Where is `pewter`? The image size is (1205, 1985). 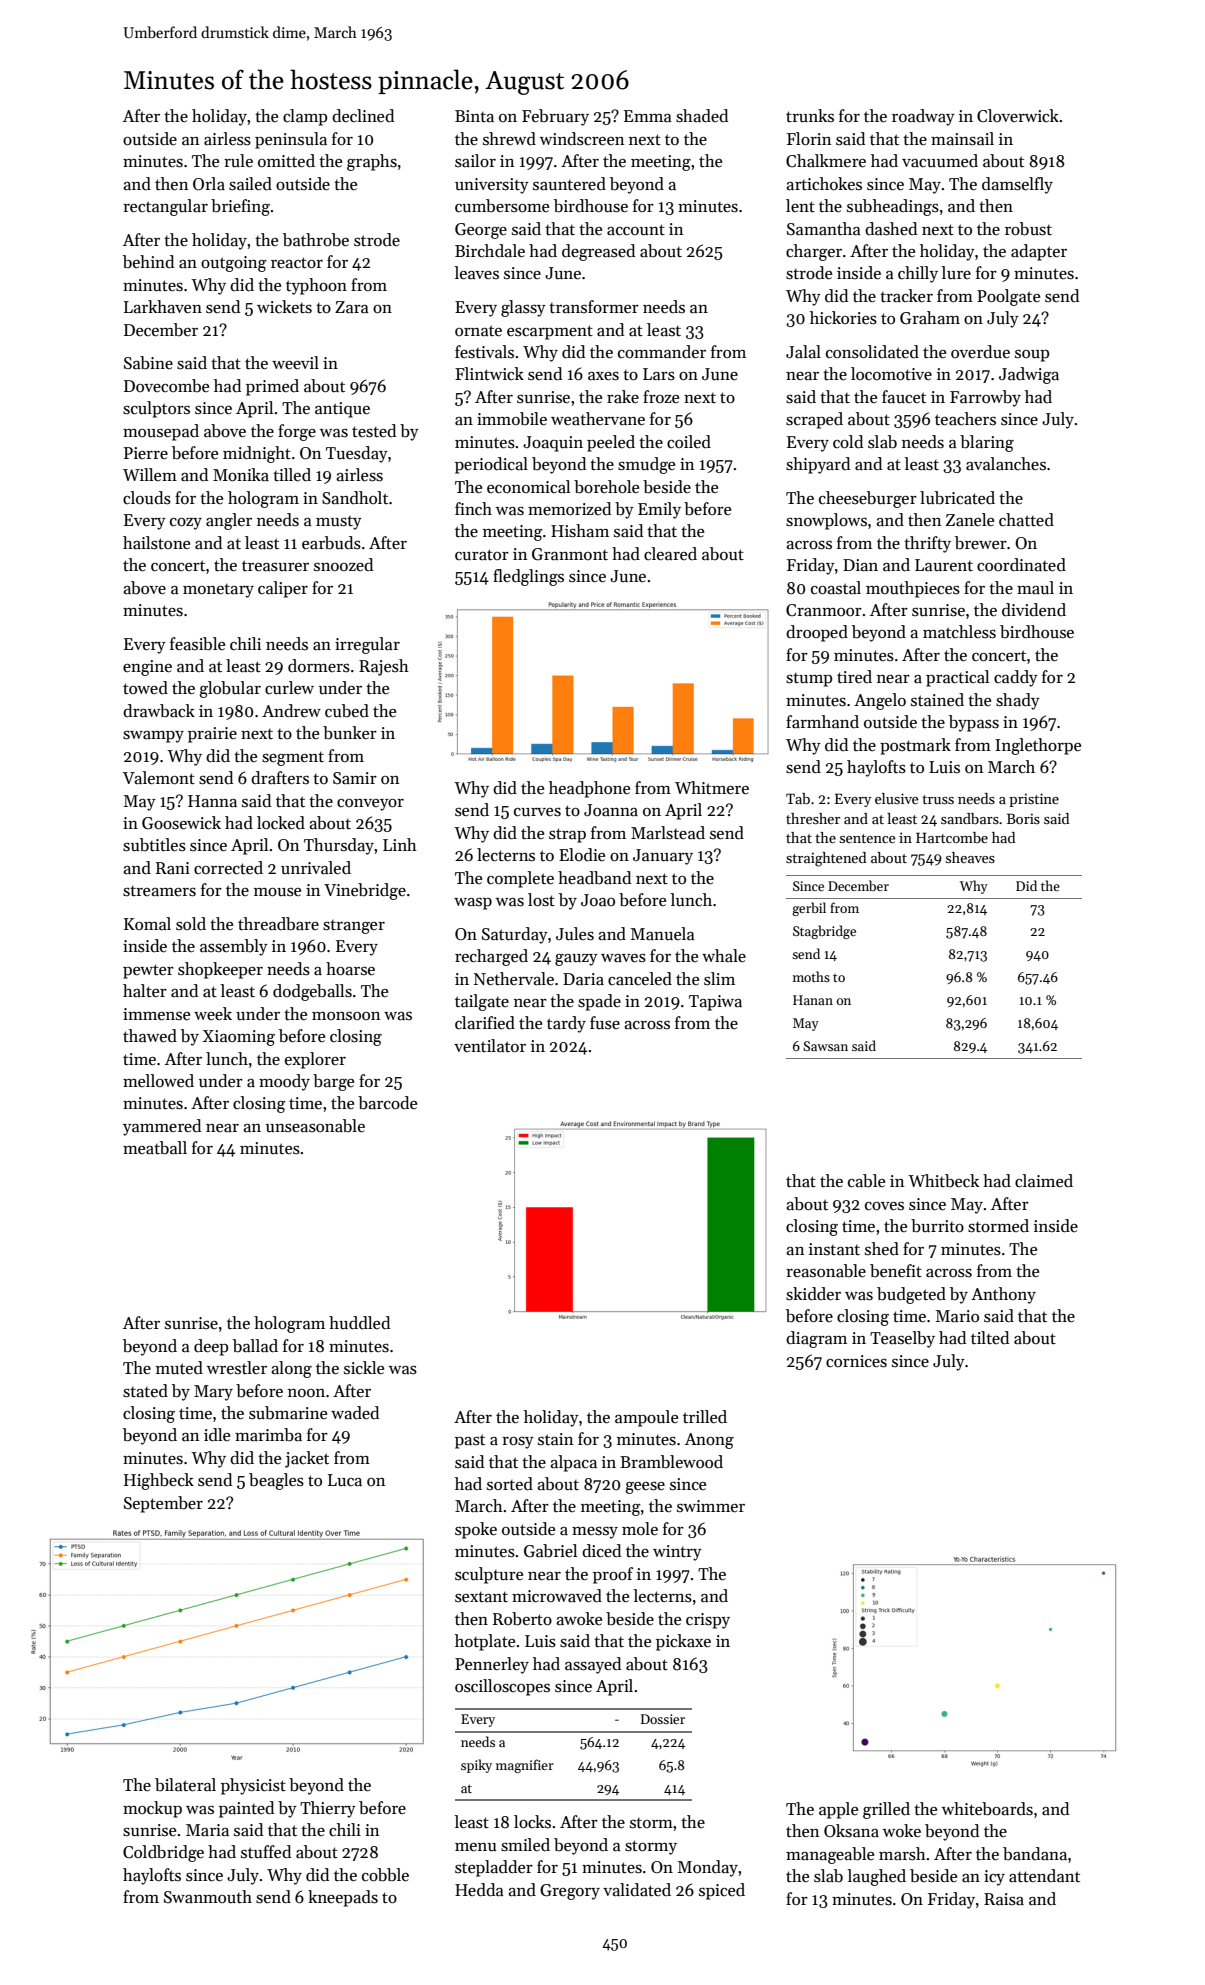
pewter is located at coordinates (148, 971).
